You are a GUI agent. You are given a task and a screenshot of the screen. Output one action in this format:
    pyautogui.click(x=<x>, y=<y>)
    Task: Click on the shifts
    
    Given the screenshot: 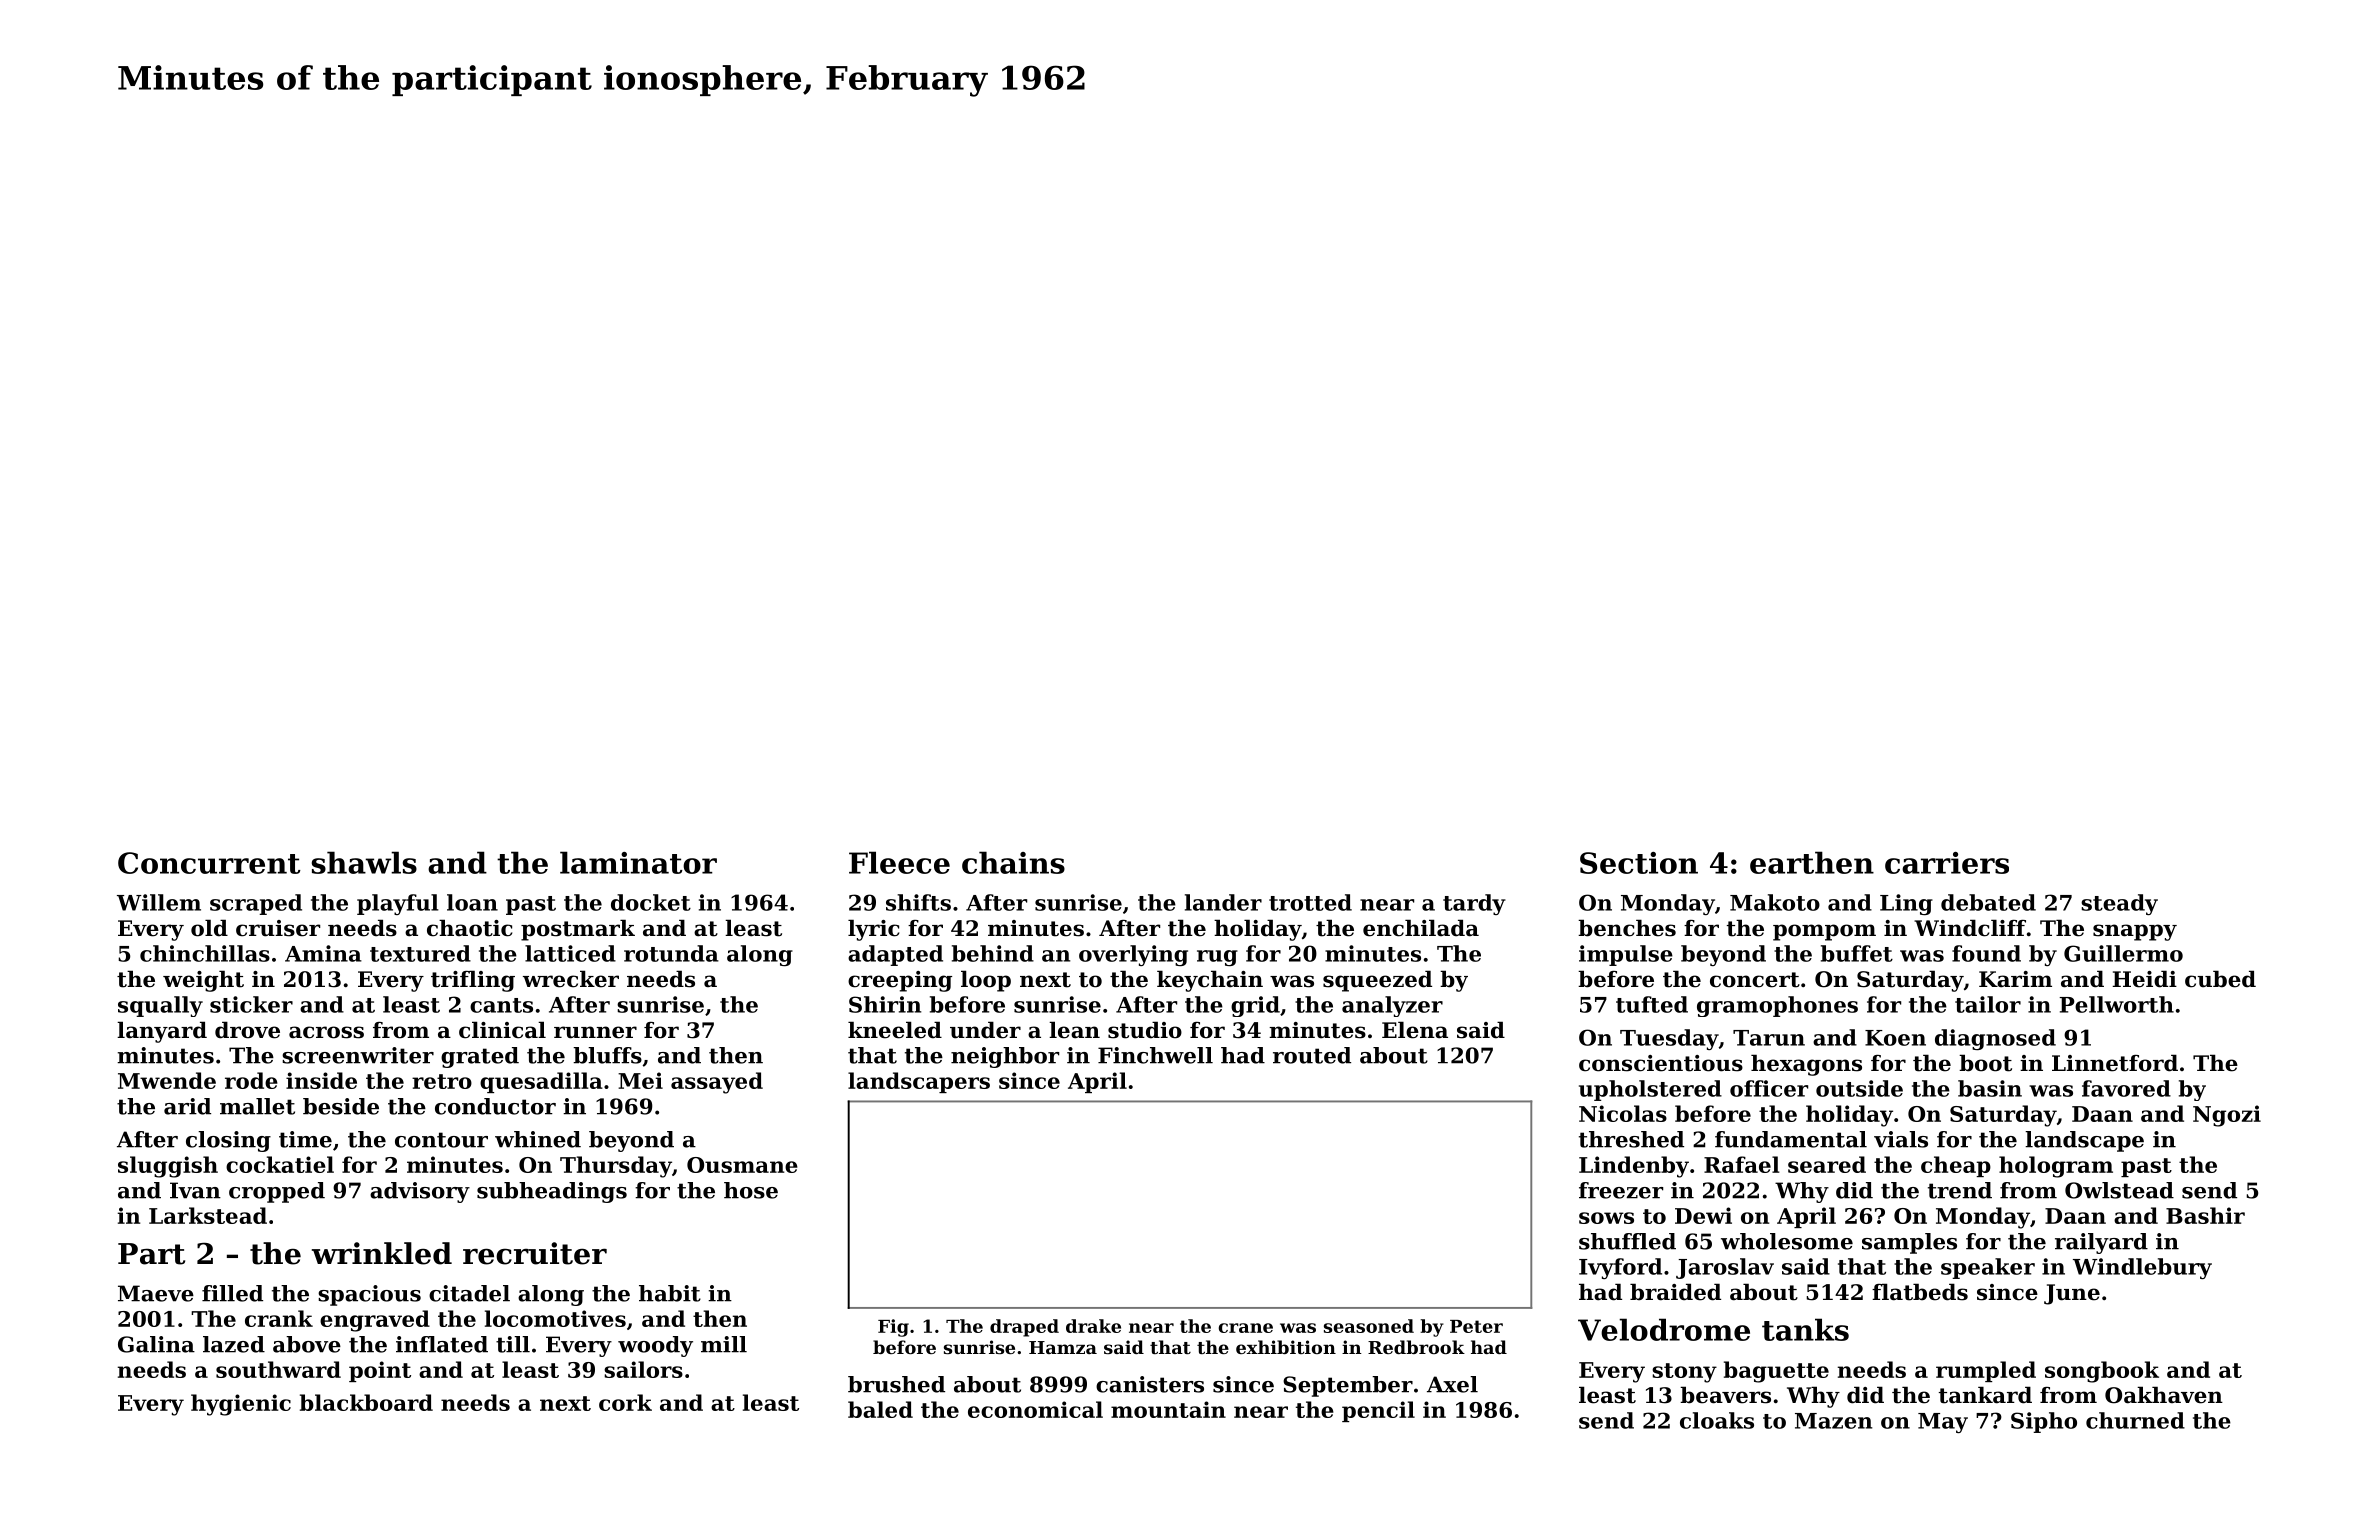 What is the action you would take?
    pyautogui.click(x=918, y=902)
